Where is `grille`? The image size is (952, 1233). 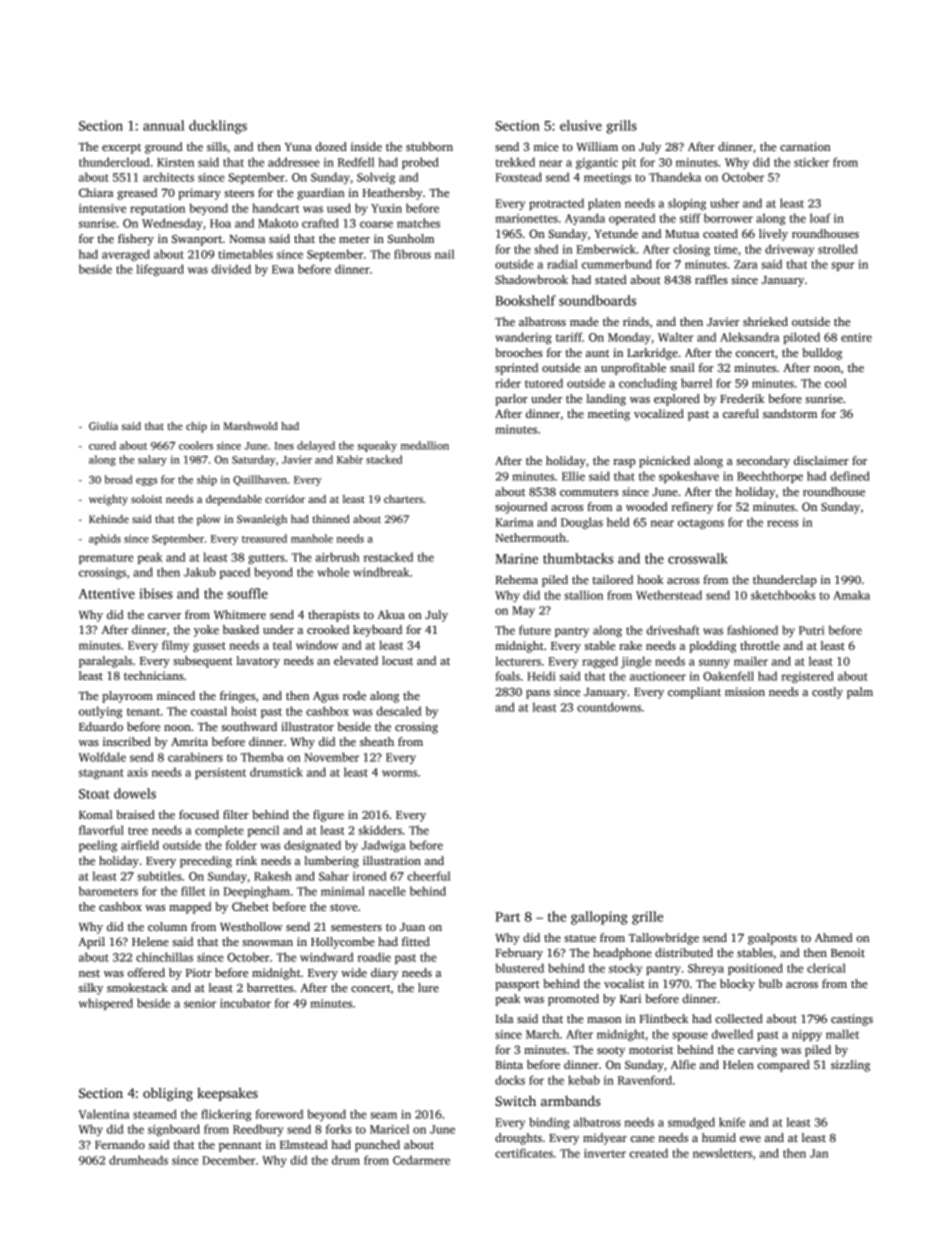 grille is located at coordinates (647, 918).
